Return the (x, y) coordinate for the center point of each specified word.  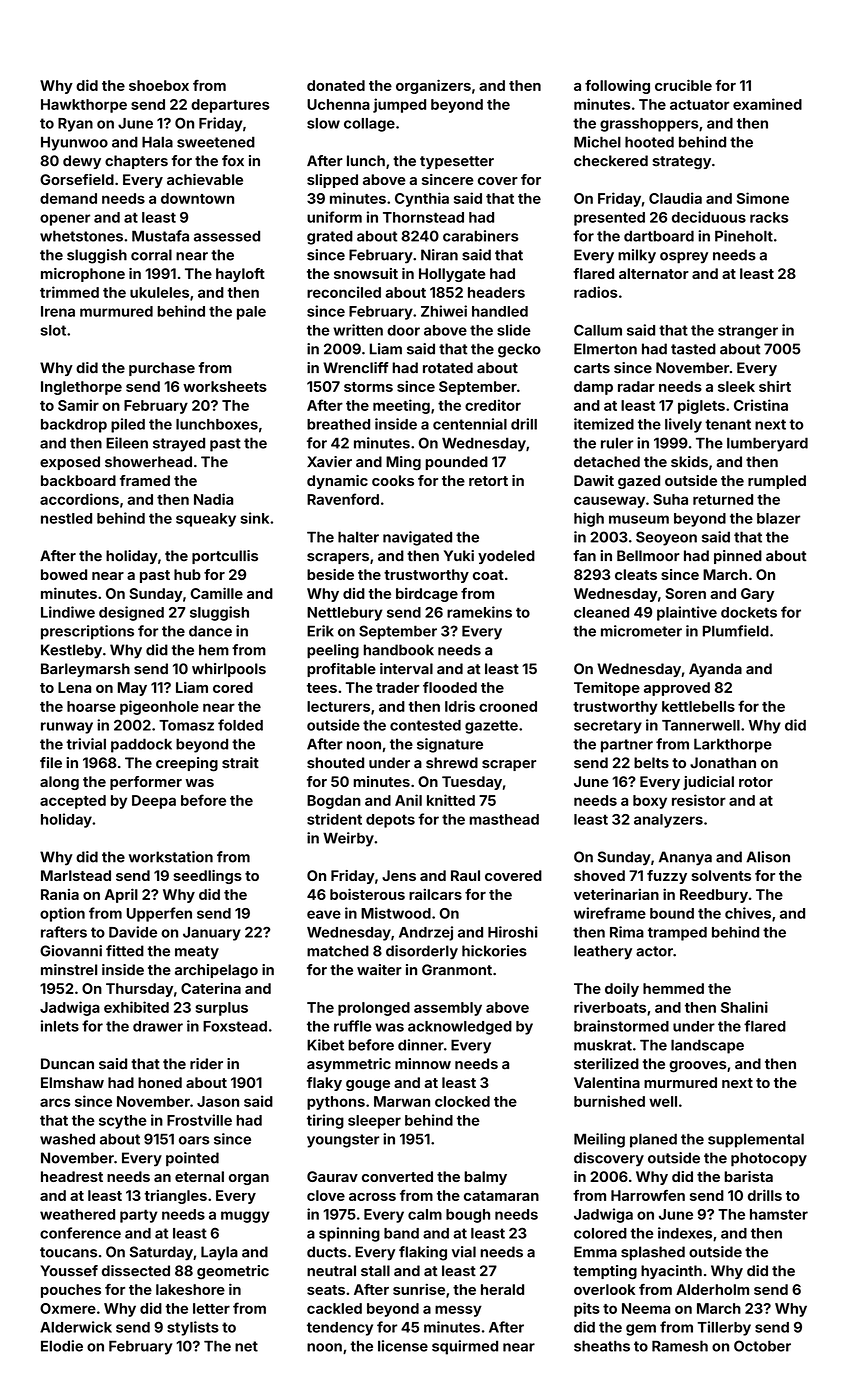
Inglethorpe (81, 388)
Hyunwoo (74, 143)
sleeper (374, 1122)
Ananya (685, 858)
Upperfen (159, 914)
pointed (192, 1159)
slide (514, 330)
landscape (707, 1046)
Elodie (62, 1346)
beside (330, 574)
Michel (597, 142)
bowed (64, 574)
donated (336, 85)
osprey (684, 258)
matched (338, 951)
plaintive (687, 613)
